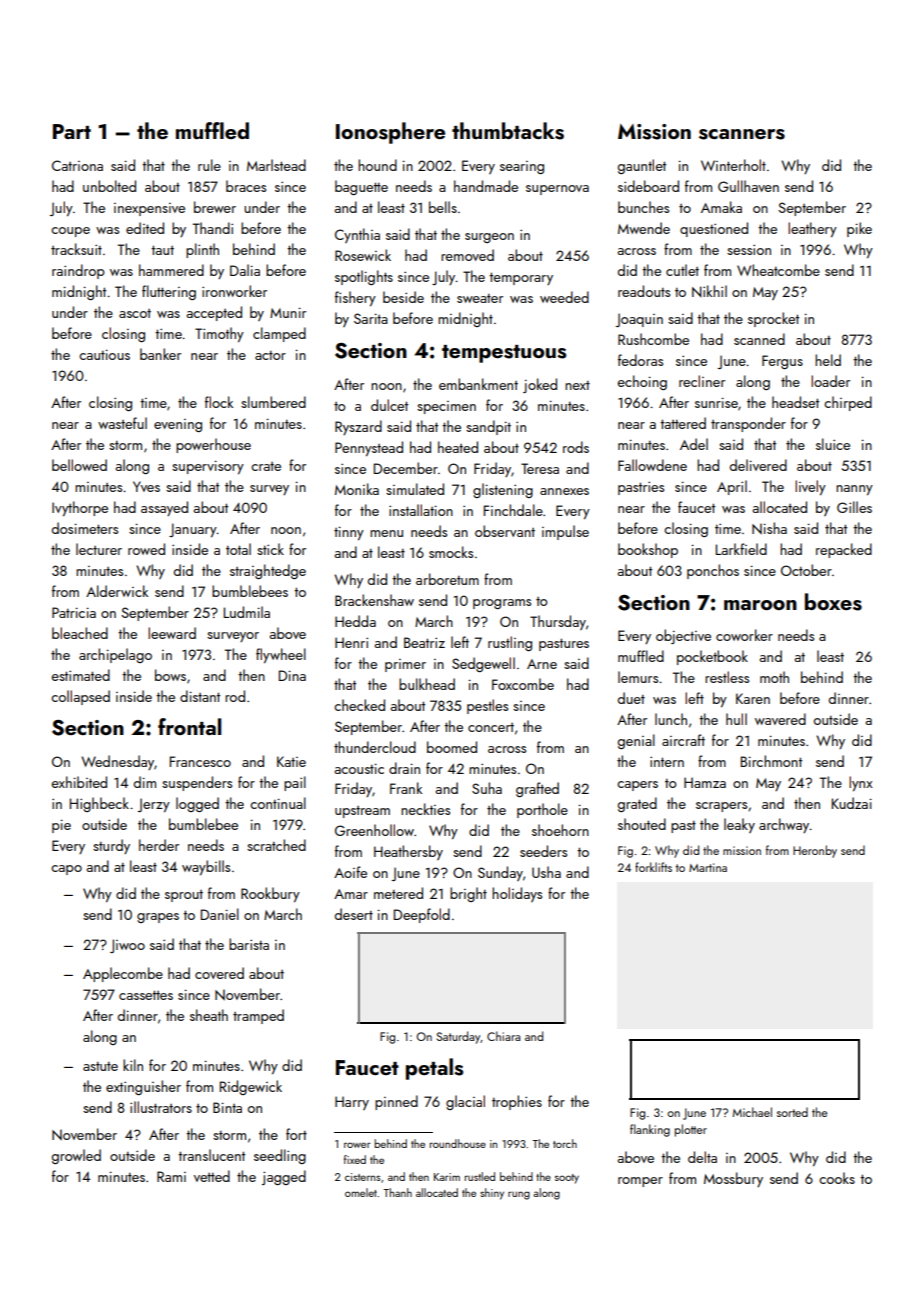  Describe the element at coordinates (66, 870) in the screenshot. I see `capo` at that location.
